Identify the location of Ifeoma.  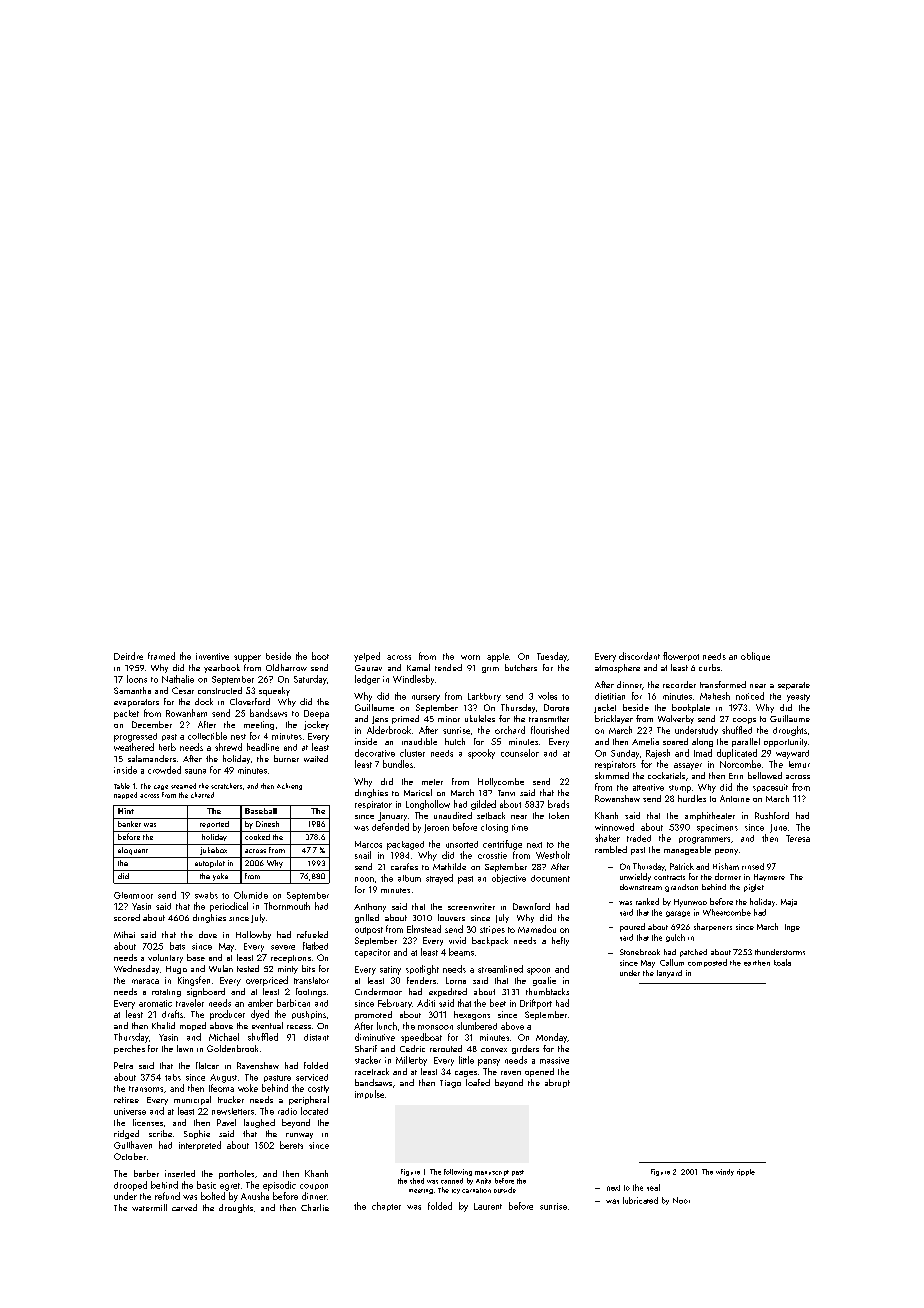
(221, 1088).
